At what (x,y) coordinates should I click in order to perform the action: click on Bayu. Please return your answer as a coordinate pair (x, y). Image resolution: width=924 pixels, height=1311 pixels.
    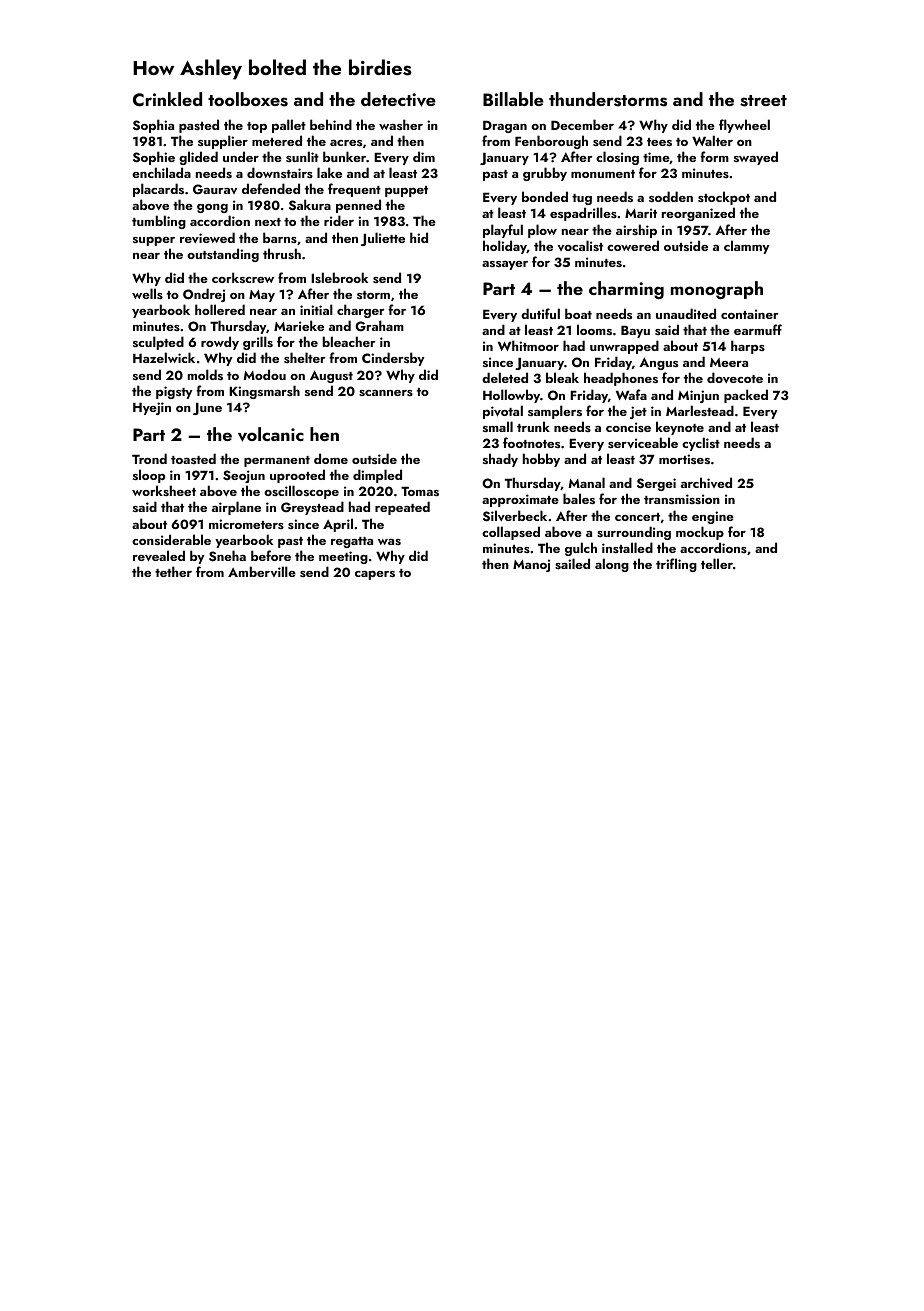
    Looking at the image, I should click on (635, 331).
